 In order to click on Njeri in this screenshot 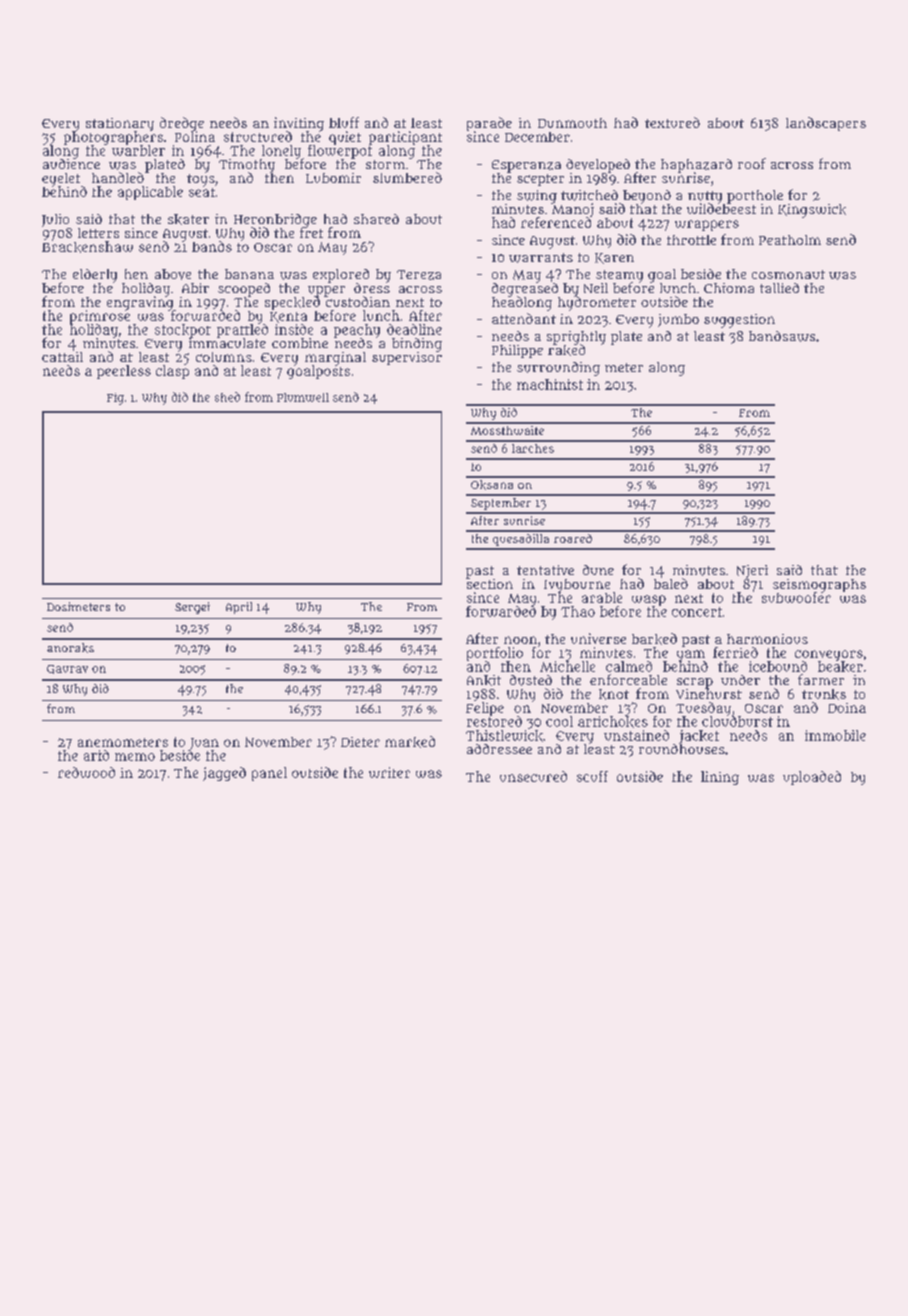, I will do `click(752, 571)`.
